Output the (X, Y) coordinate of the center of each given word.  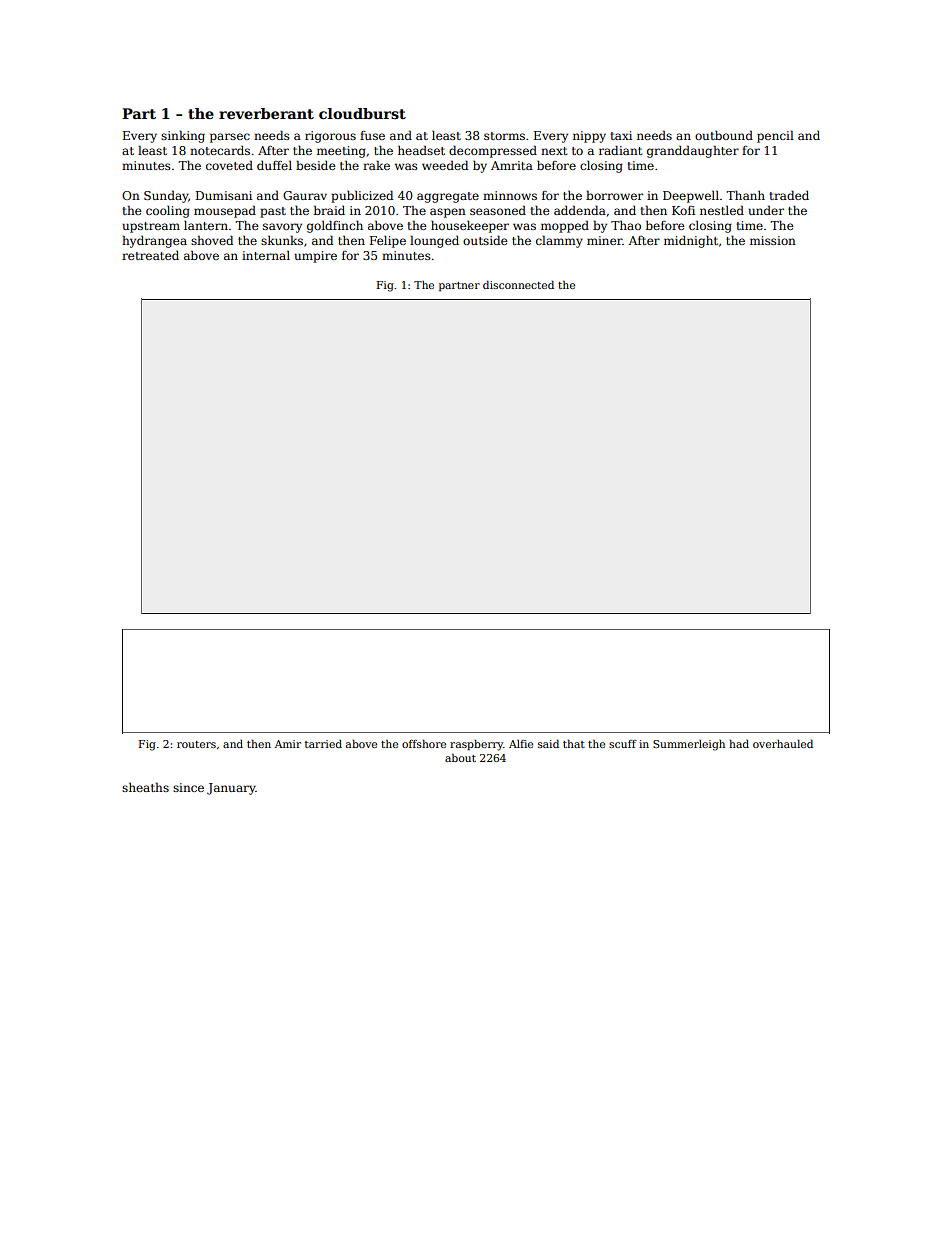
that (574, 744)
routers (196, 744)
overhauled (783, 744)
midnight (691, 241)
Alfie (521, 744)
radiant (620, 150)
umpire (315, 257)
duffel (274, 165)
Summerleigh (689, 745)
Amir (288, 744)
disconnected (518, 285)
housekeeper (470, 226)
